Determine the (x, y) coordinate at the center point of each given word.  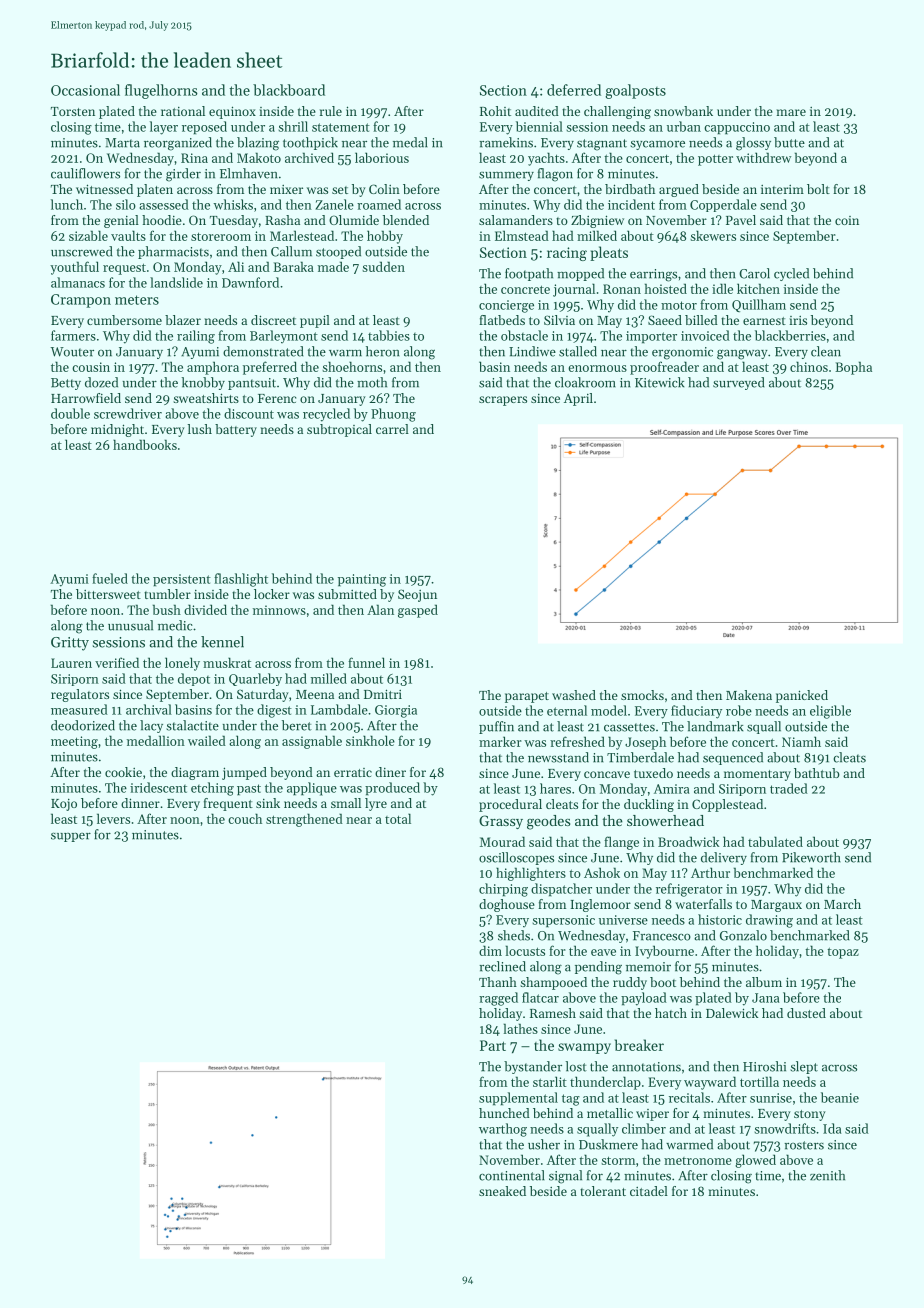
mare (791, 112)
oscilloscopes (516, 858)
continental (512, 1175)
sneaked (502, 1191)
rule (331, 111)
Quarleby (255, 679)
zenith (827, 1175)
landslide (176, 282)
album (764, 982)
